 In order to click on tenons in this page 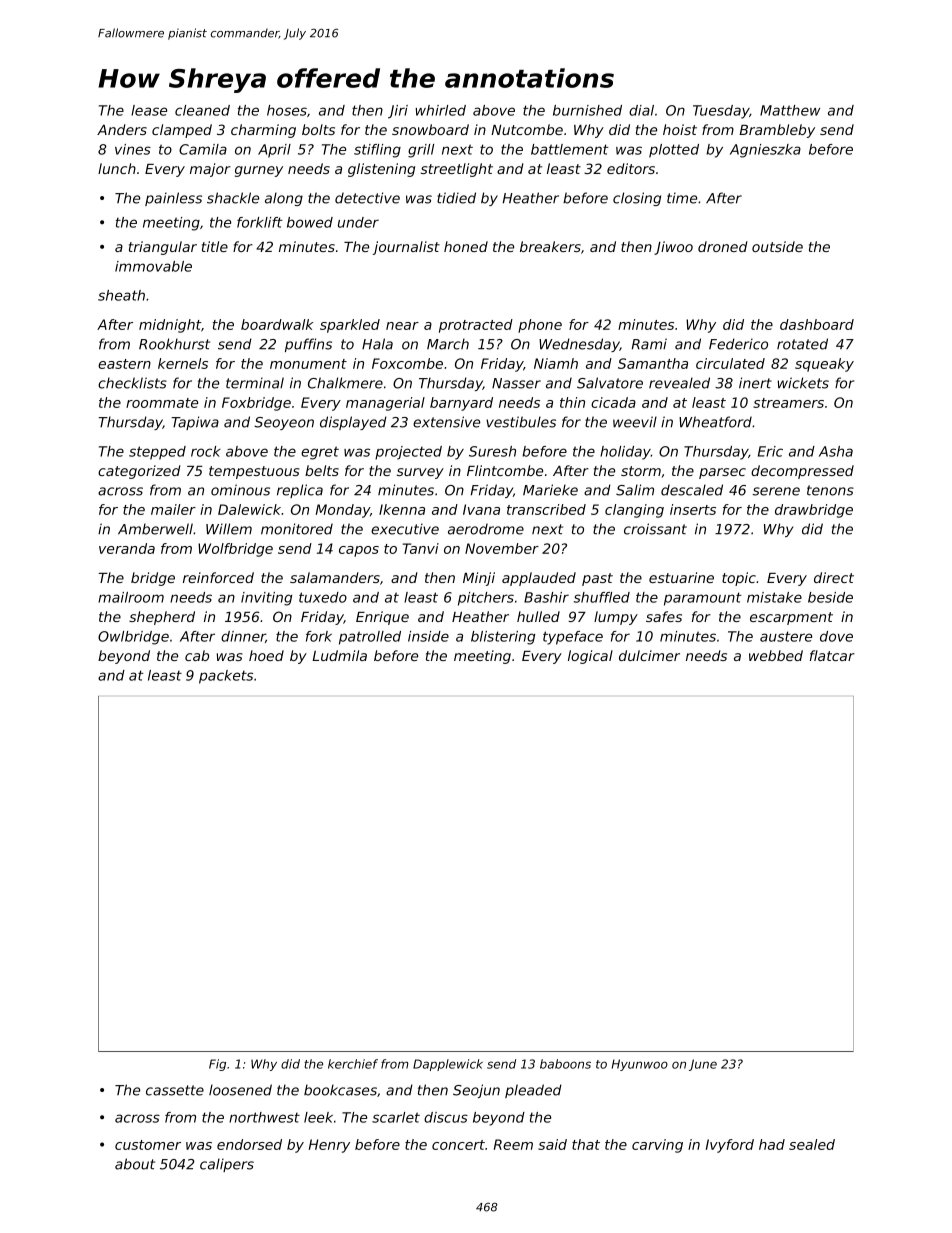, I will do `click(830, 490)`.
